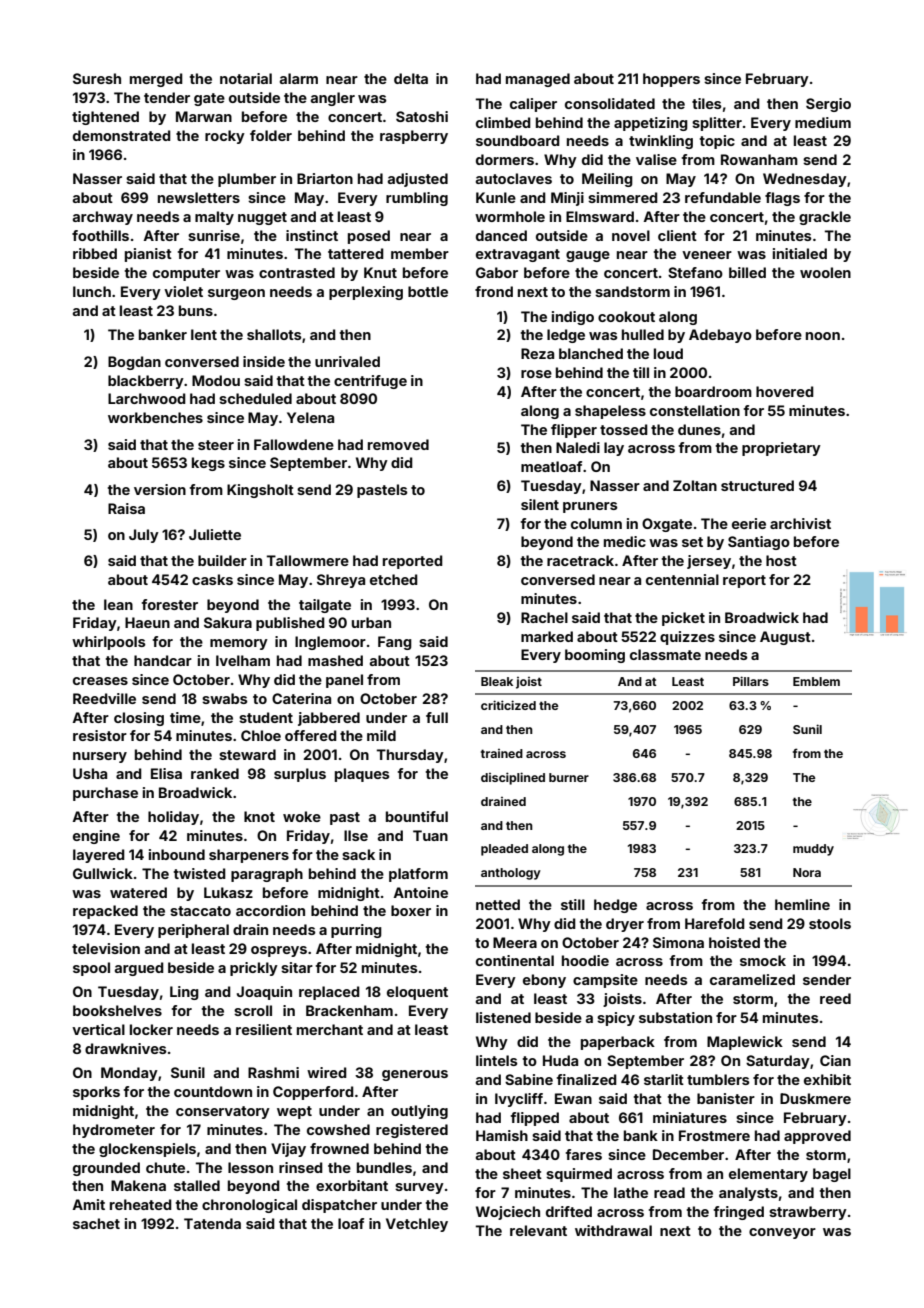  Describe the element at coordinates (536, 374) in the page. I see `rose` at that location.
